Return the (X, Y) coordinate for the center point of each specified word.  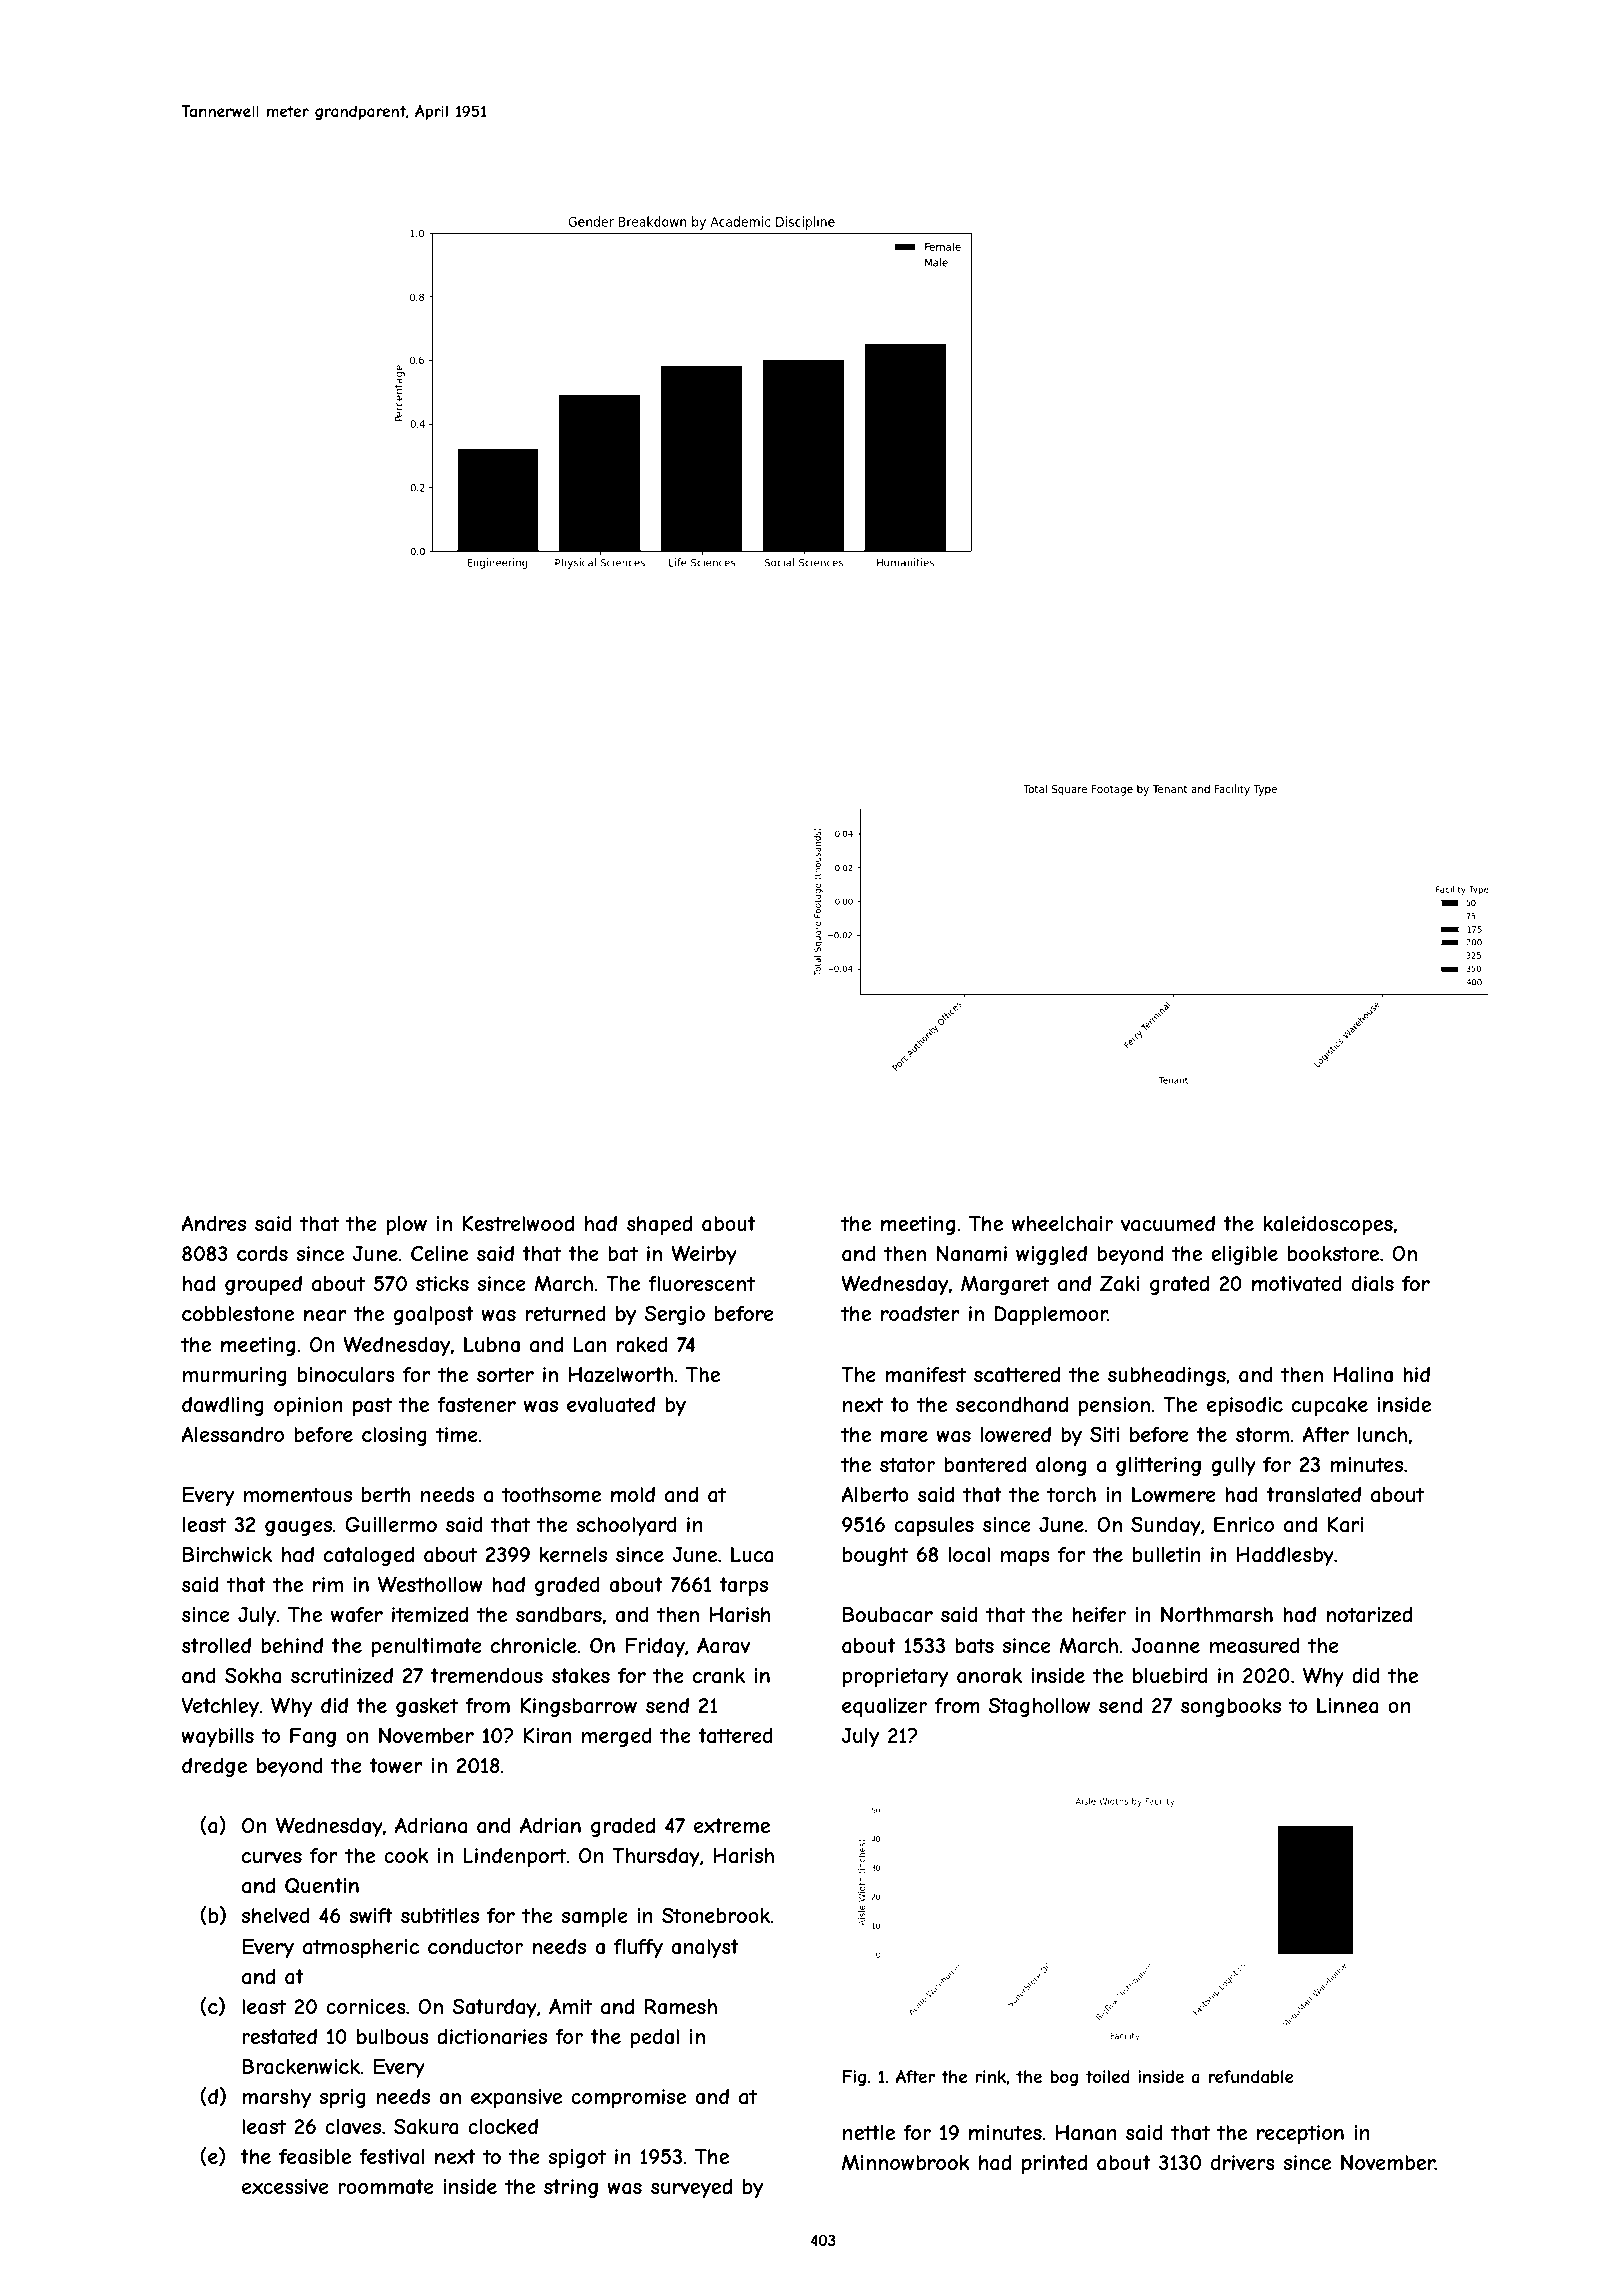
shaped (659, 1225)
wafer (357, 1615)
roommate (386, 2187)
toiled (1108, 2076)
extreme (732, 1825)
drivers (1243, 2162)
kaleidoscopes (1328, 1225)
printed (1054, 2164)
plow (406, 1225)
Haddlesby (1285, 1556)
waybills (217, 1737)
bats (974, 1646)
